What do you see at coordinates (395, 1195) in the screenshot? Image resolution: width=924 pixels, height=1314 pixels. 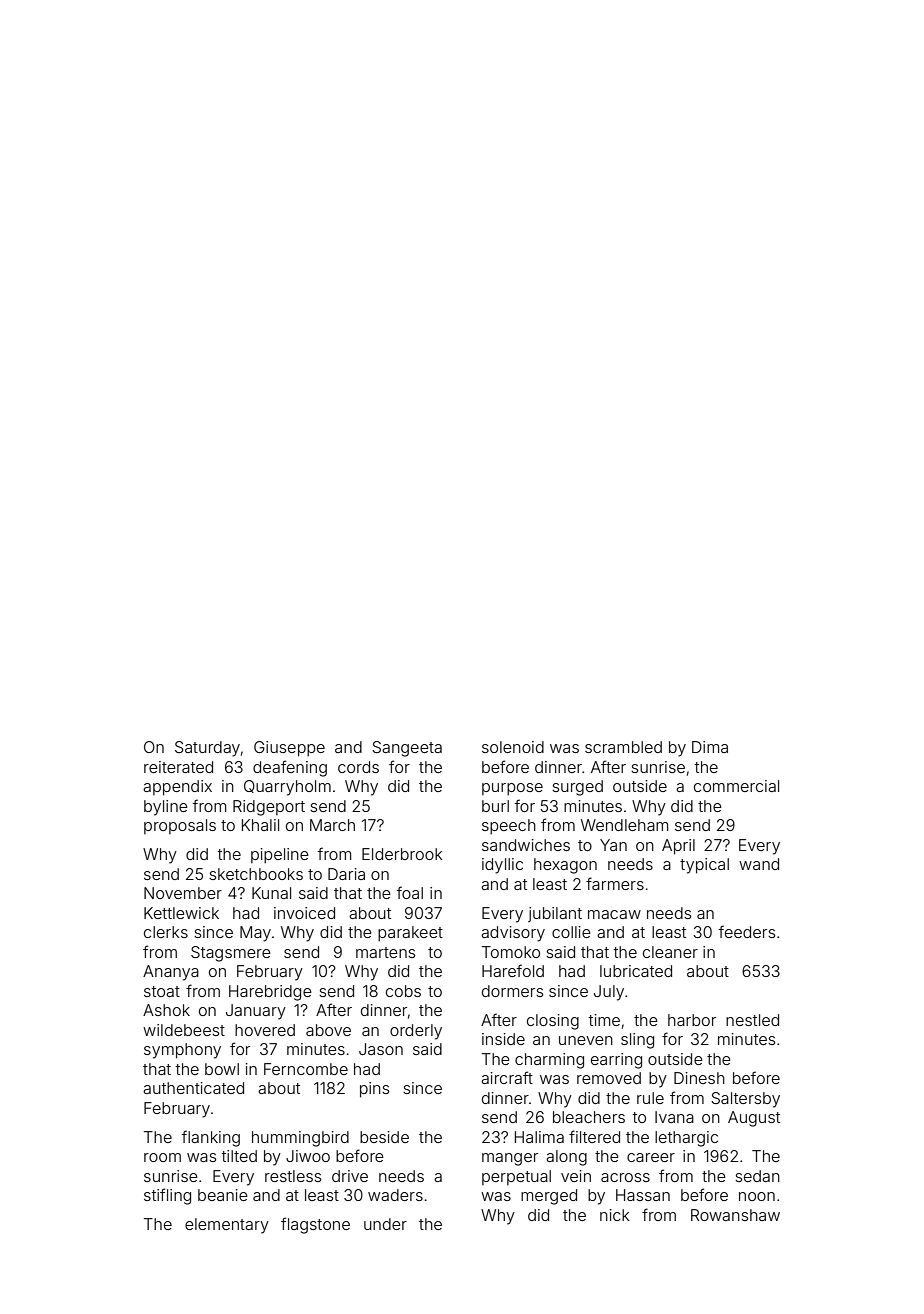 I see `waders` at bounding box center [395, 1195].
